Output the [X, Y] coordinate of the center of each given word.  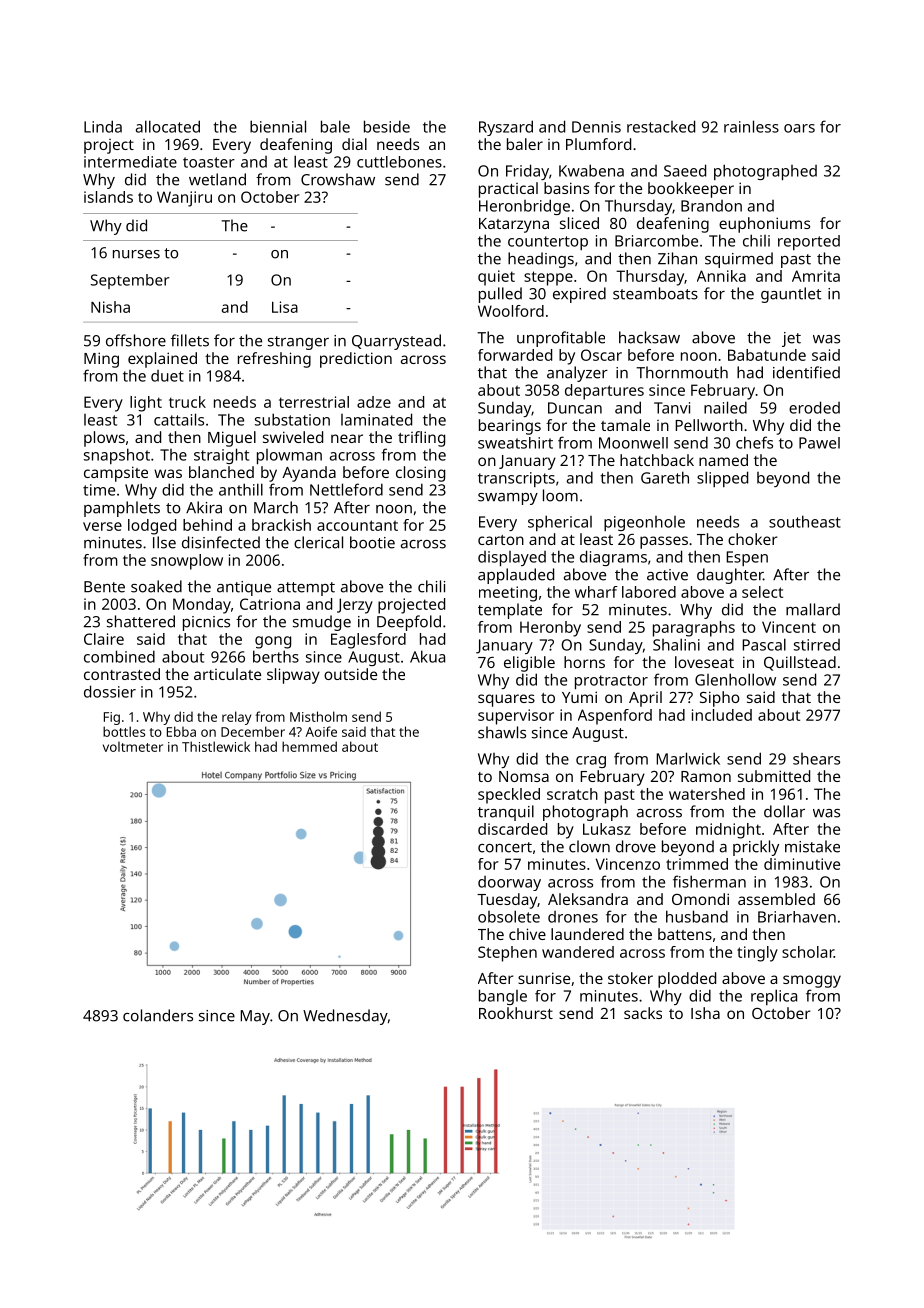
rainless [751, 126]
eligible [529, 664]
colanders [158, 1015]
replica [774, 997]
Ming [101, 360]
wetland [217, 179]
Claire [104, 639]
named [723, 460]
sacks [643, 1013]
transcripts [516, 479]
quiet [496, 278]
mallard [813, 609]
